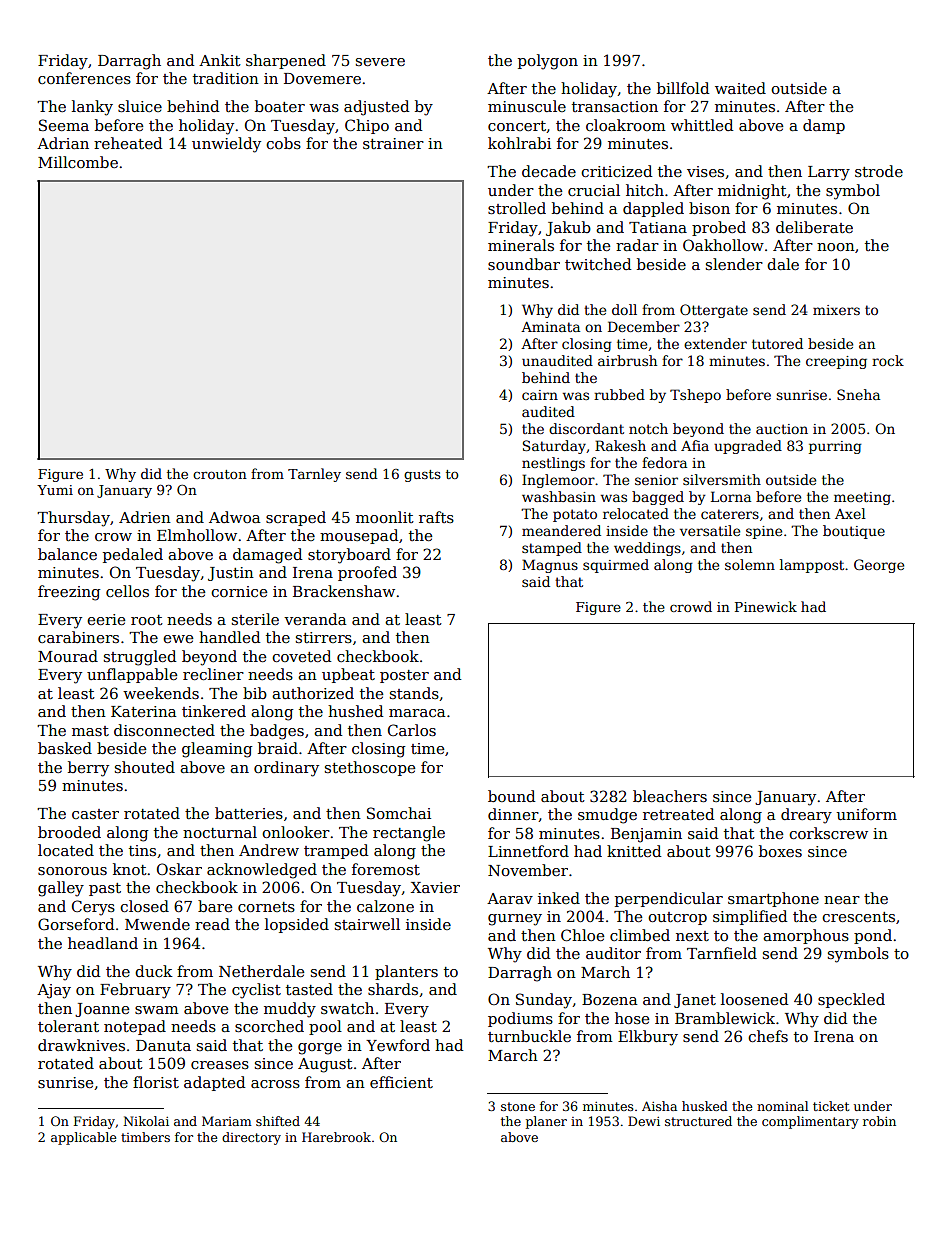 This image has height=1233, width=952. What do you see at coordinates (296, 518) in the image?
I see `scraped` at bounding box center [296, 518].
